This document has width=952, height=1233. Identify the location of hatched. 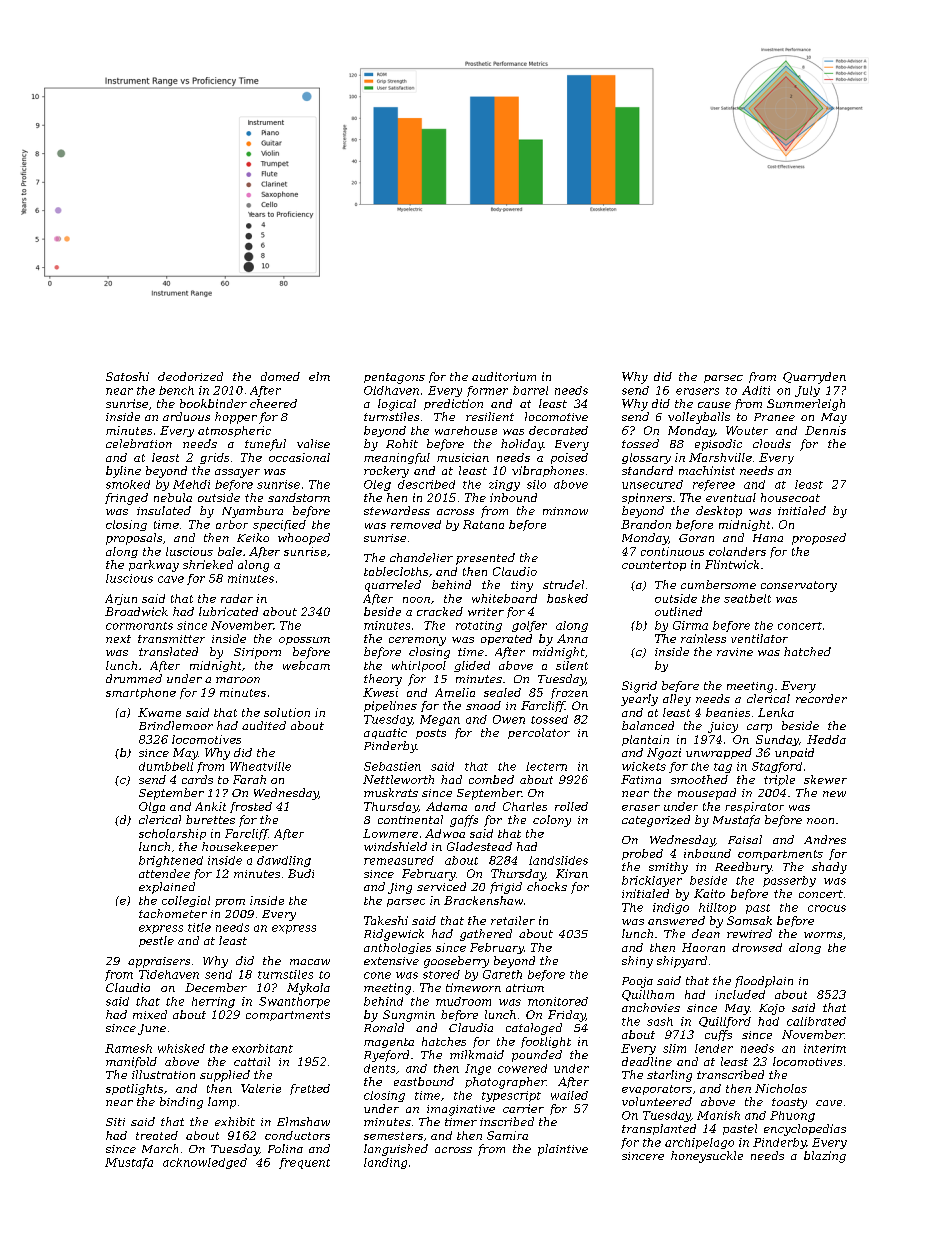
(807, 651).
